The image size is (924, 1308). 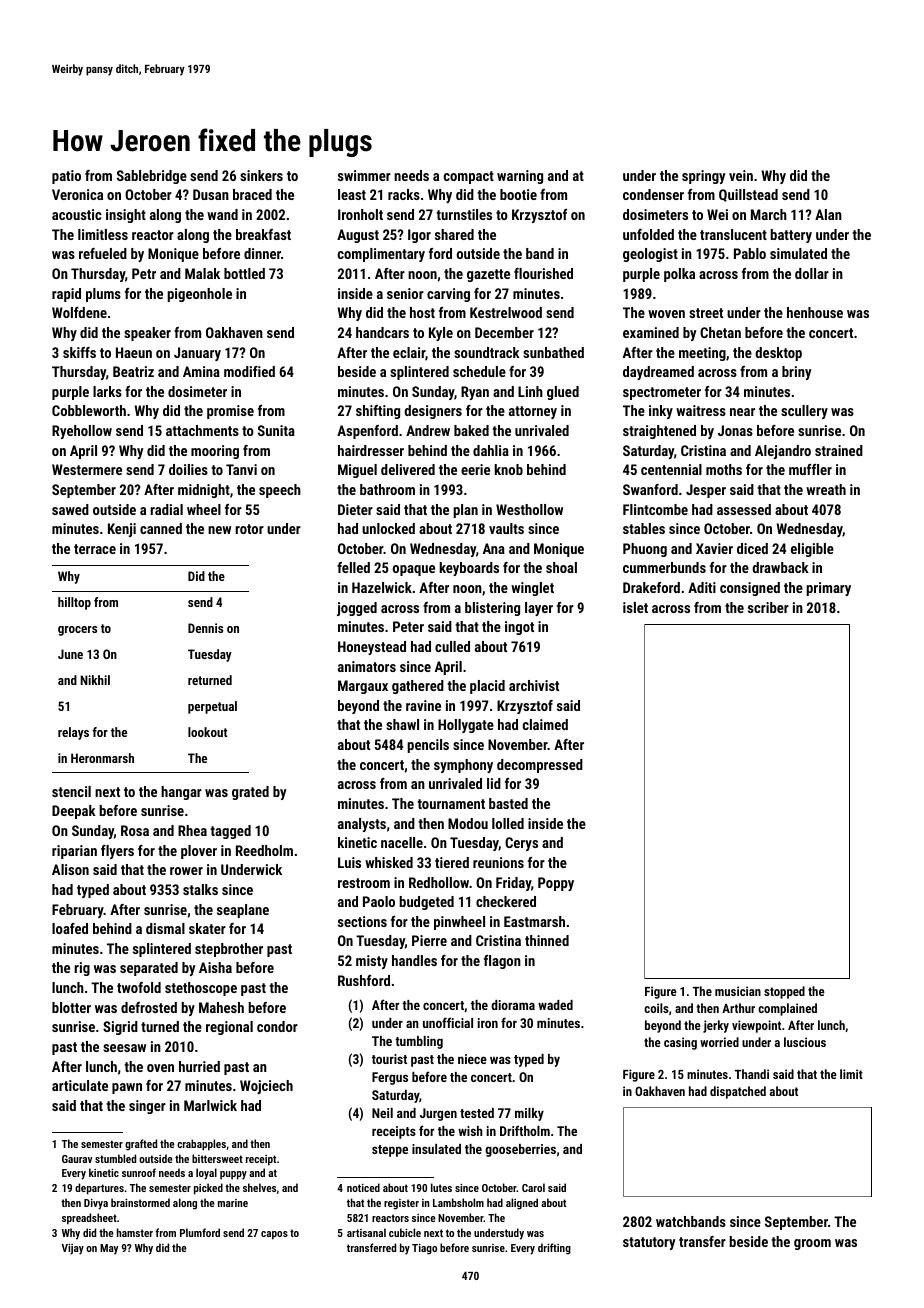 What do you see at coordinates (520, 177) in the page?
I see `warning` at bounding box center [520, 177].
